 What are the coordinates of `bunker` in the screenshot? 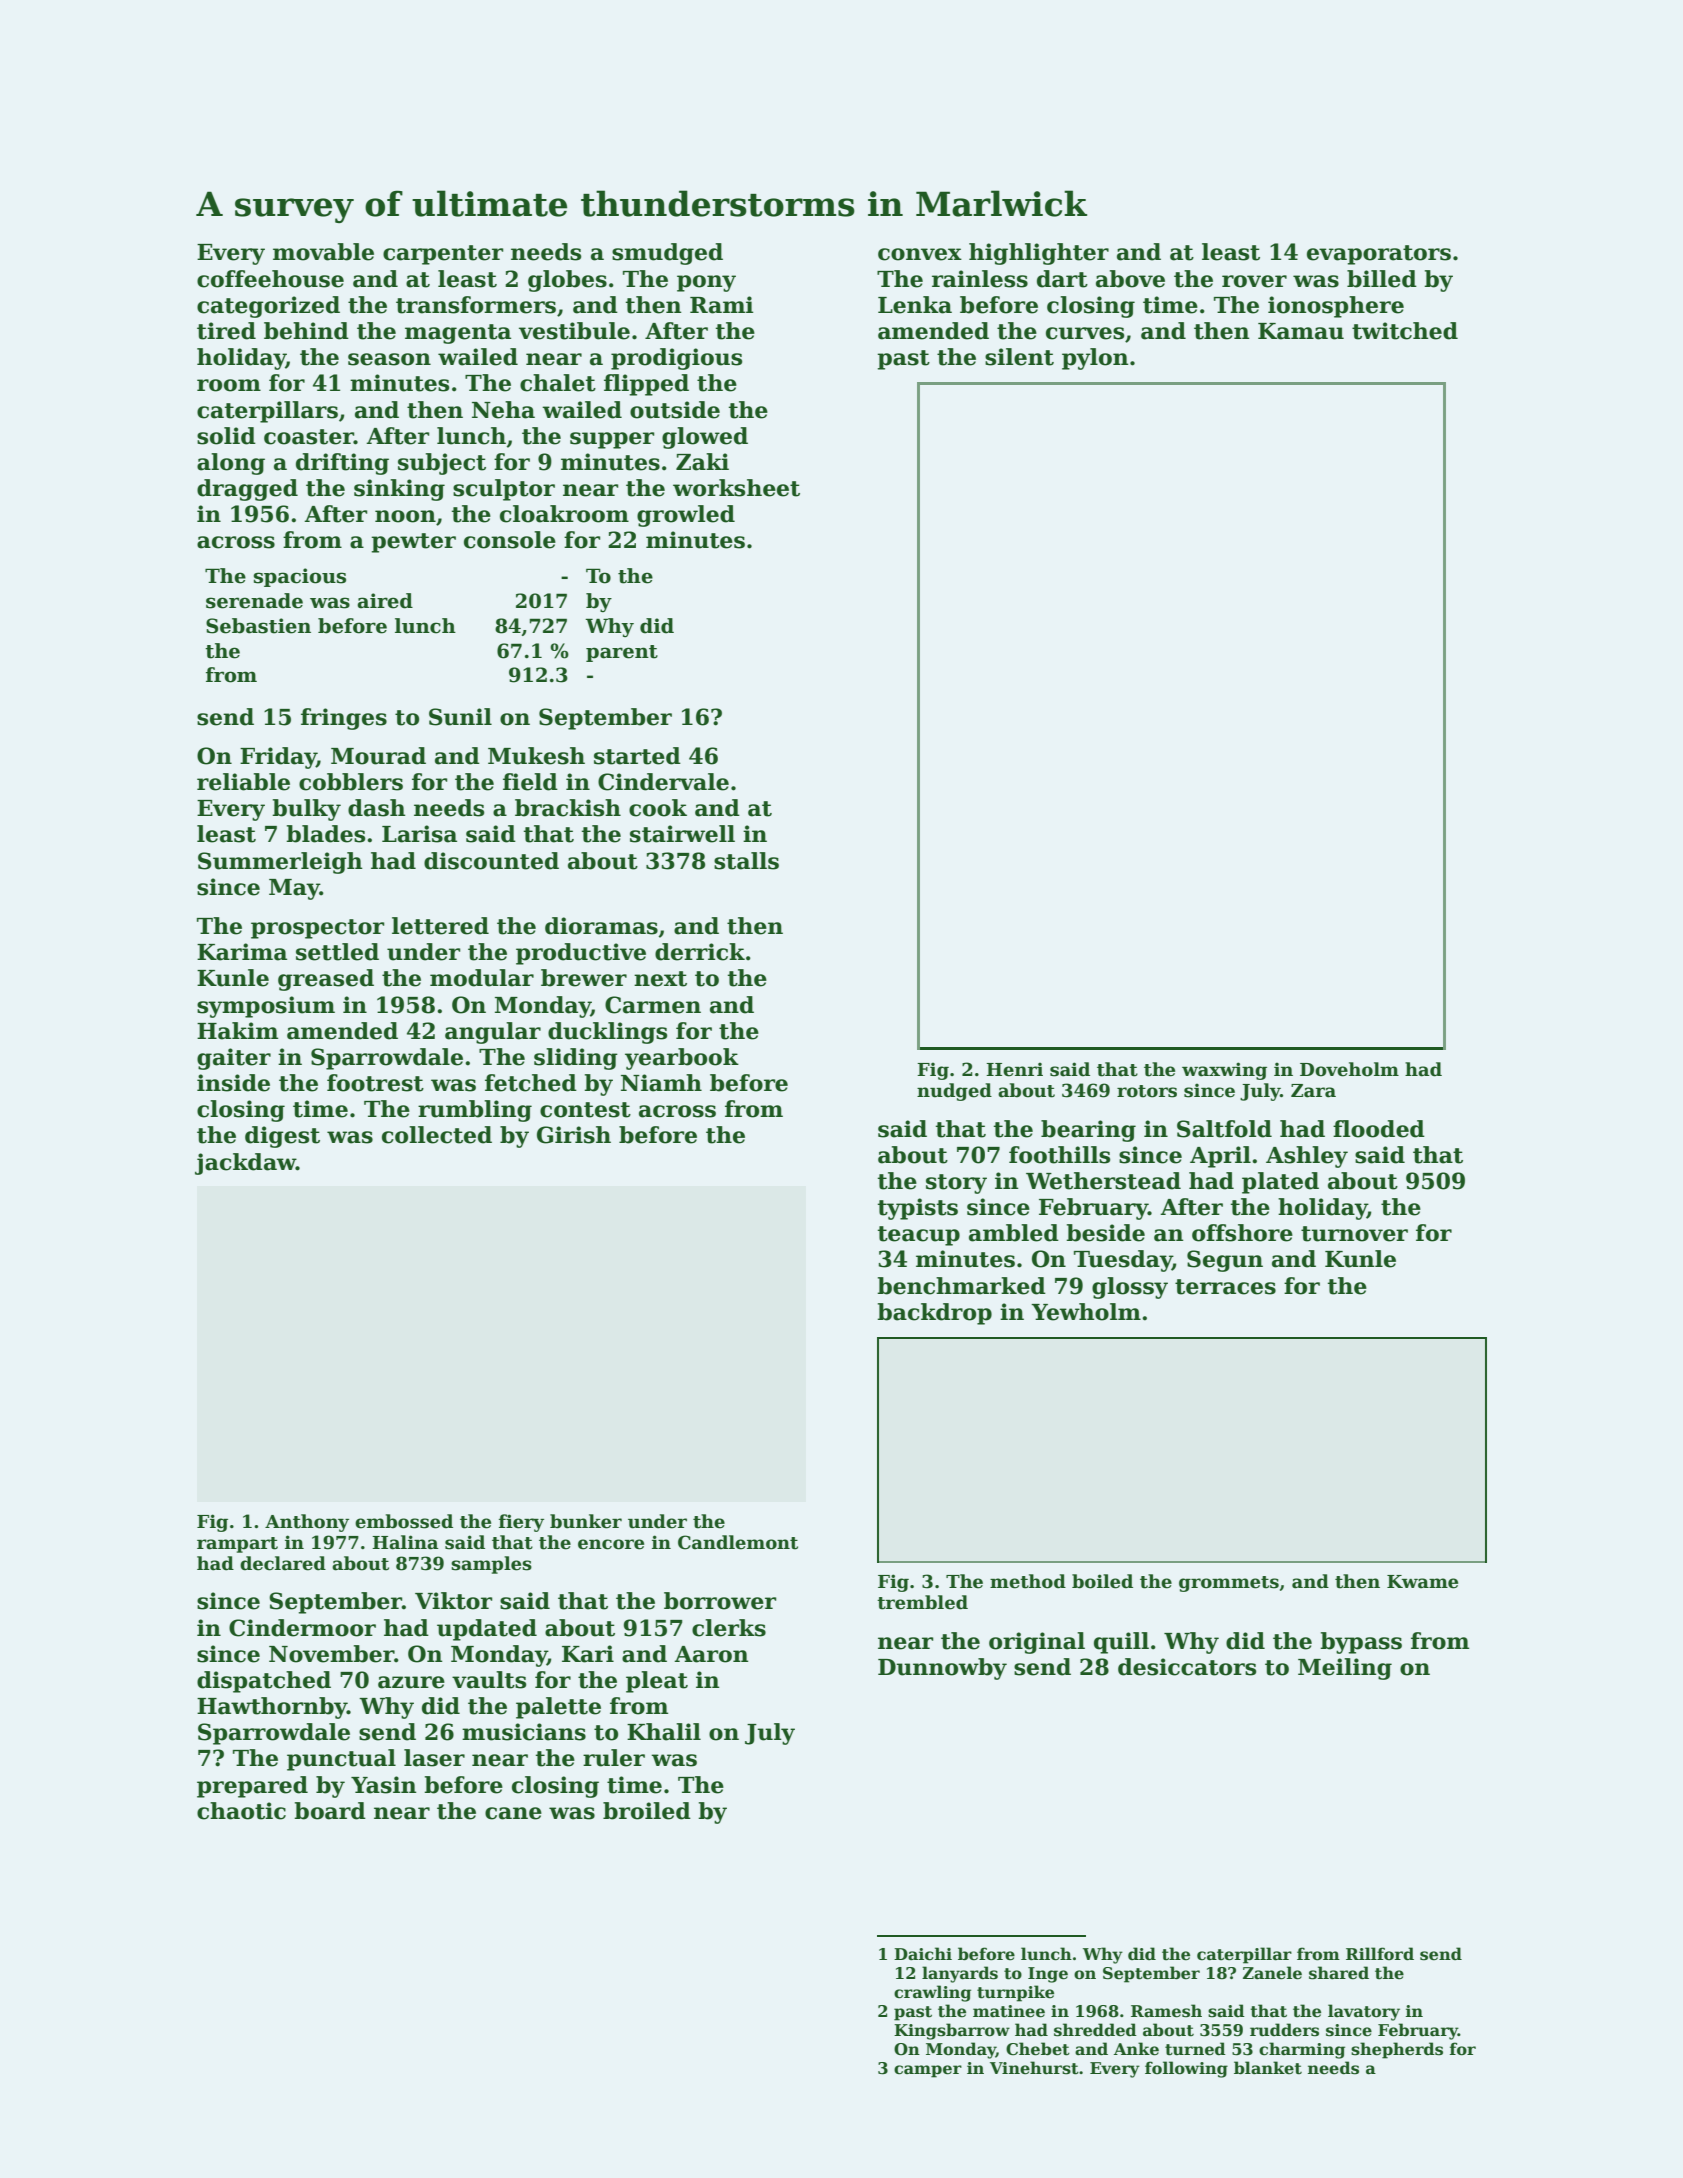 It's located at (586, 1521).
